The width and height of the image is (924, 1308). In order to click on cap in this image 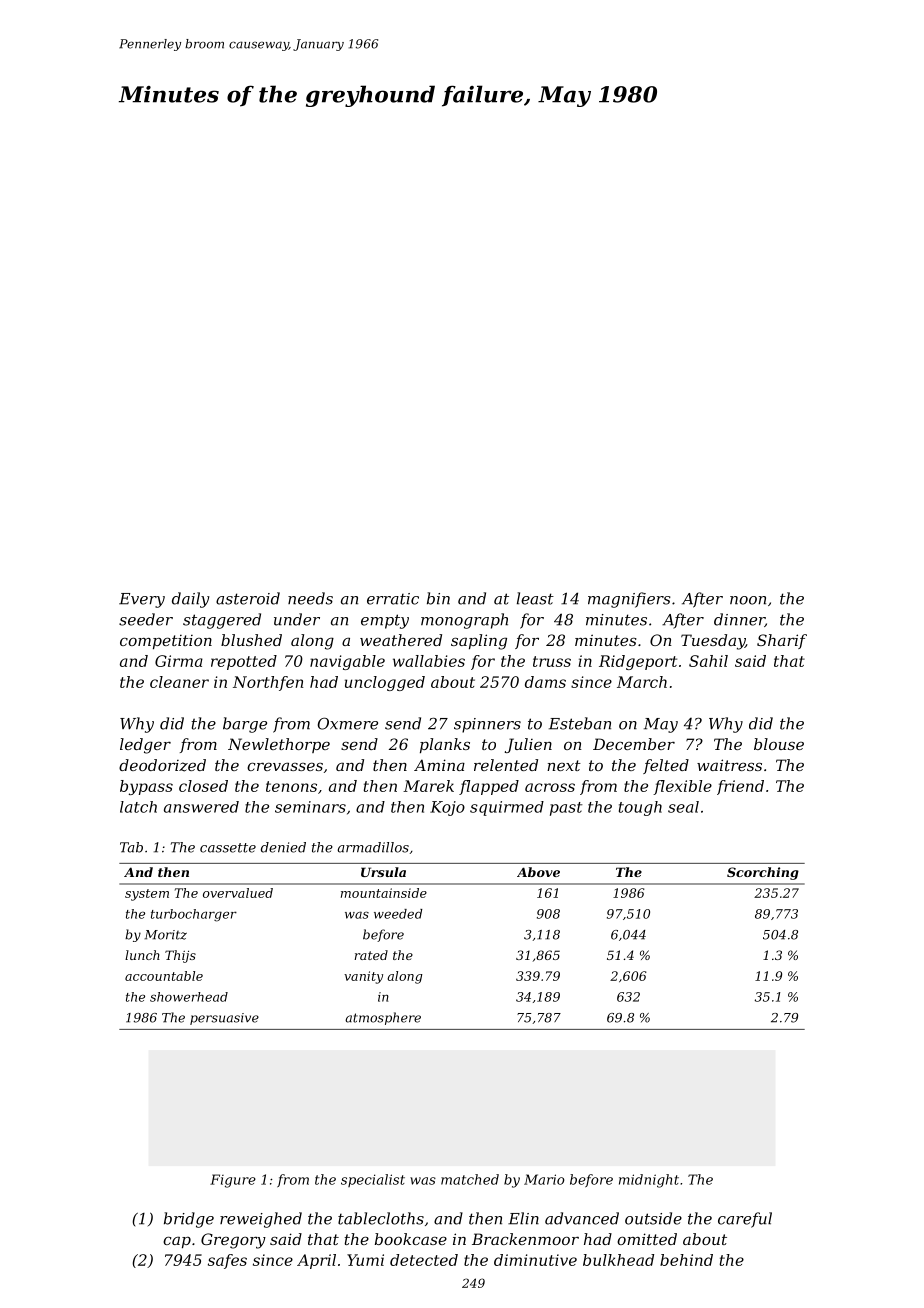, I will do `click(177, 1242)`.
